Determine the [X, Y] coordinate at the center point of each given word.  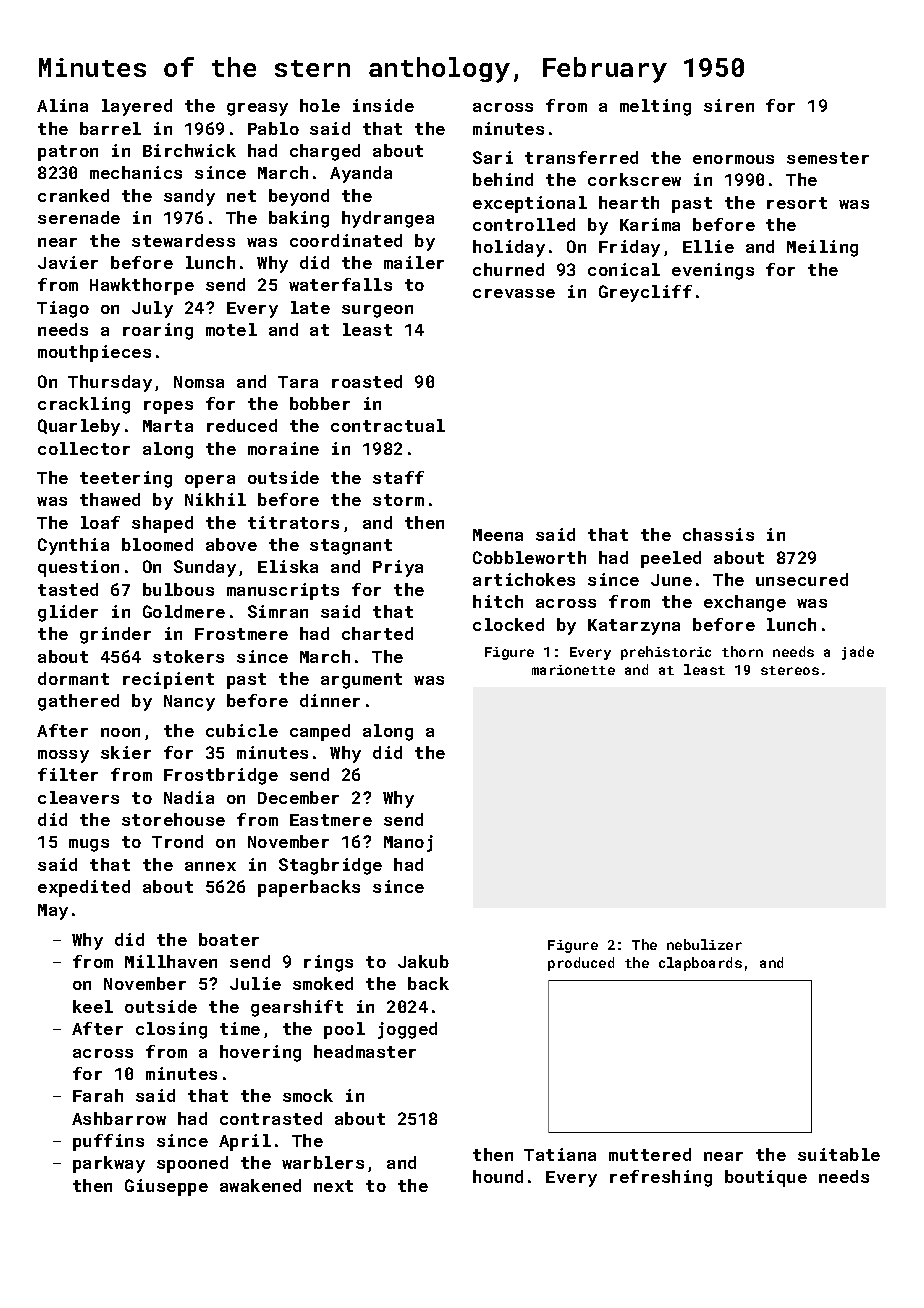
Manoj [408, 843]
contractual [388, 425]
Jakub [423, 961]
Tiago [63, 309]
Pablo [273, 128]
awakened [260, 1185]
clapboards [700, 964]
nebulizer [704, 944]
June [671, 580]
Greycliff [645, 293]
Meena [498, 535]
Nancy [189, 703]
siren [729, 105]
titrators [293, 522]
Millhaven [171, 961]
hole [320, 105]
